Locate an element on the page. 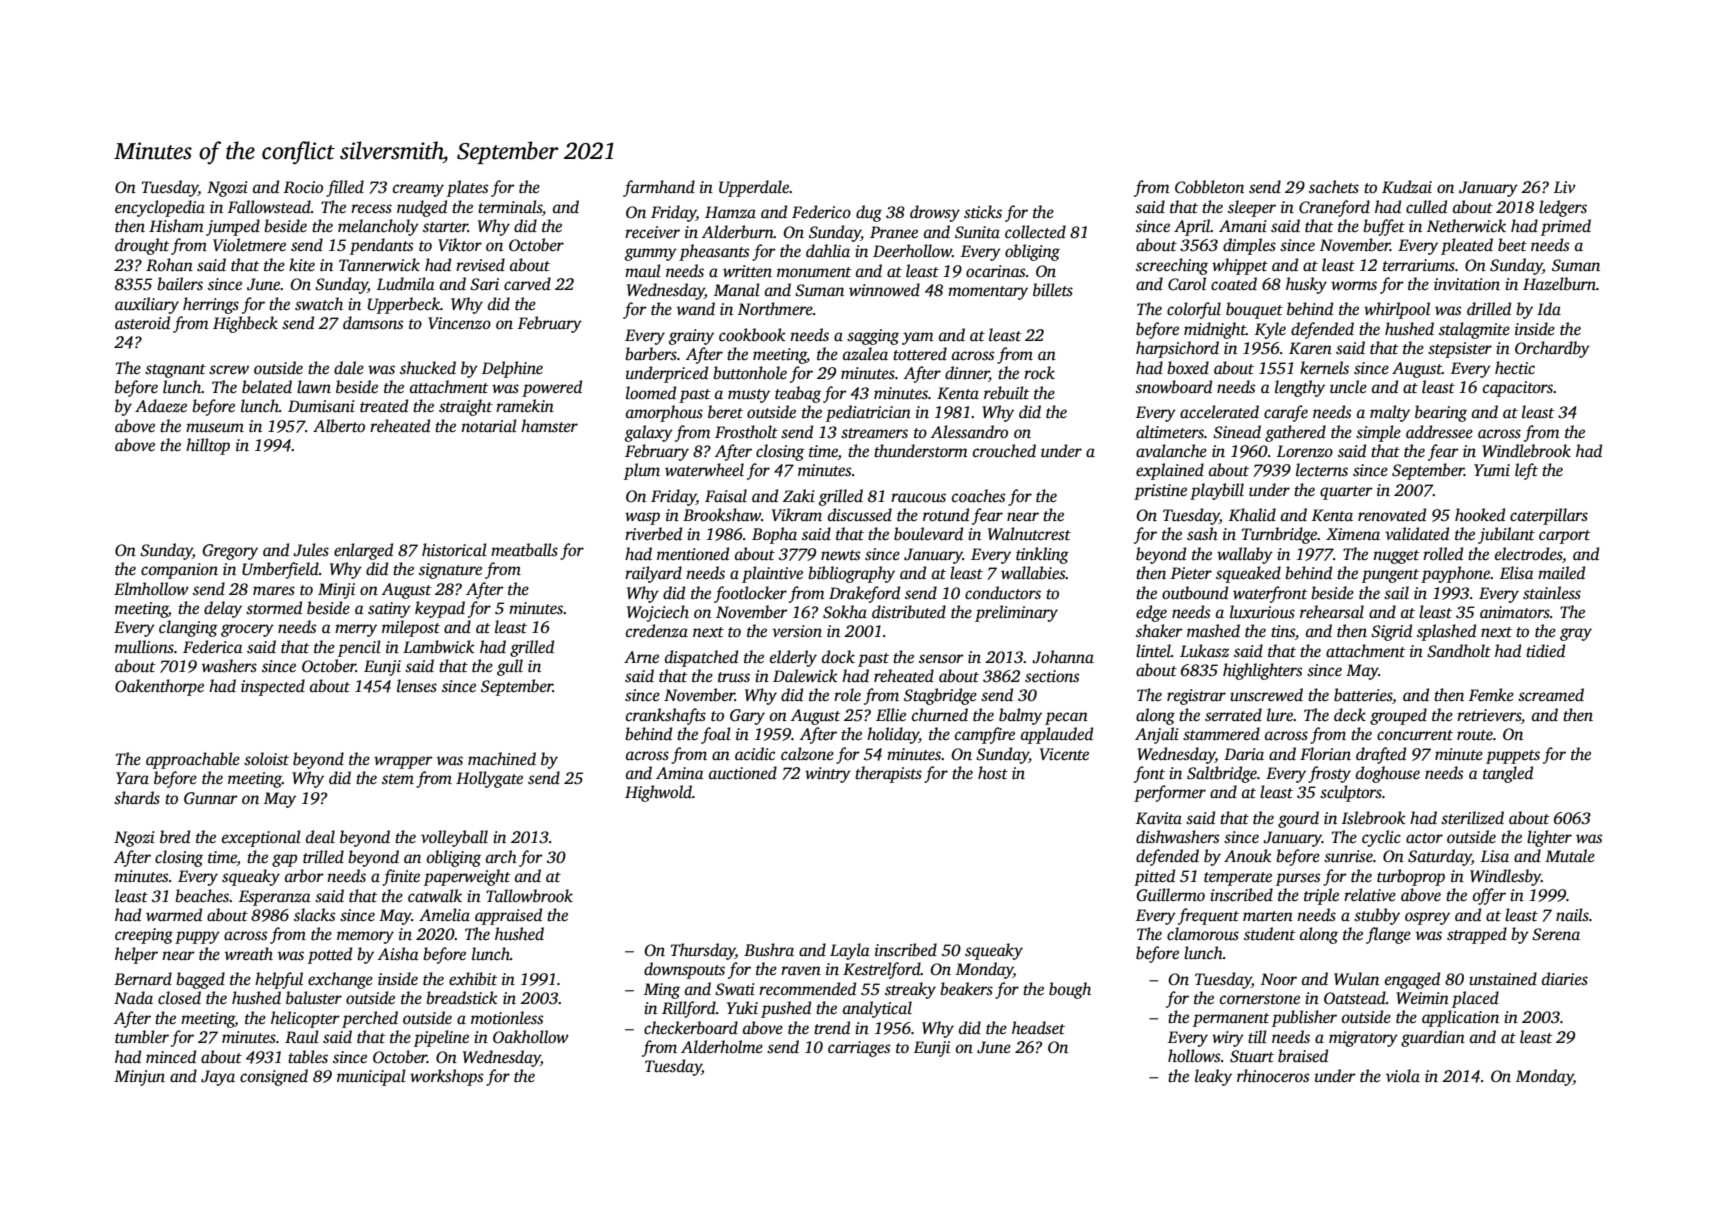 The width and height of the page is (1722, 1217). Gregory is located at coordinates (230, 552).
